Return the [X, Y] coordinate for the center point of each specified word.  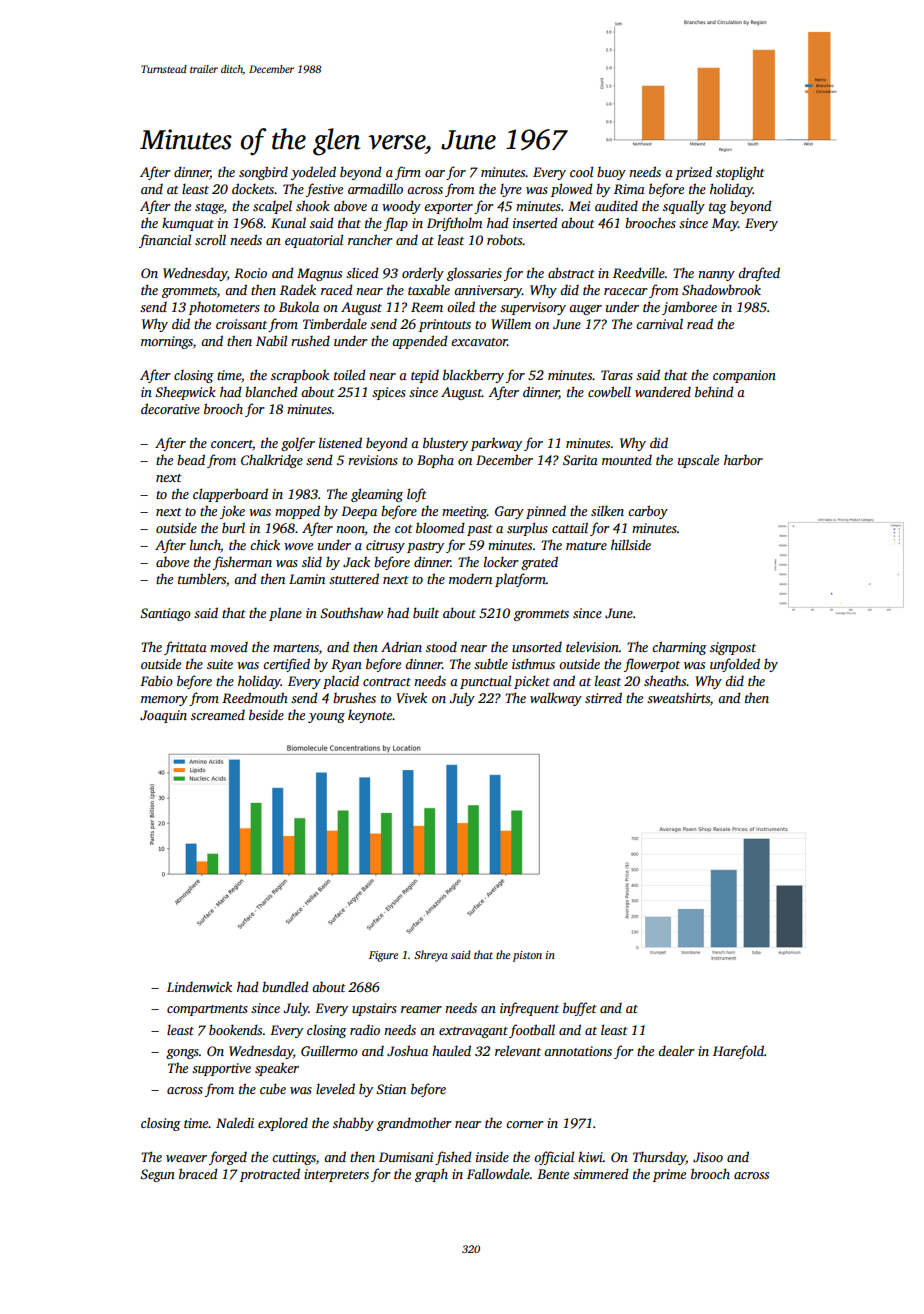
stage [209, 208]
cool [581, 171]
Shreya [431, 956]
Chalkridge [272, 461]
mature [586, 546]
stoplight [740, 173]
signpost [733, 648]
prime [669, 1175]
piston [527, 956]
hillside [631, 544]
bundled [285, 986]
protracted [270, 1175]
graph [431, 1175]
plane [285, 614]
